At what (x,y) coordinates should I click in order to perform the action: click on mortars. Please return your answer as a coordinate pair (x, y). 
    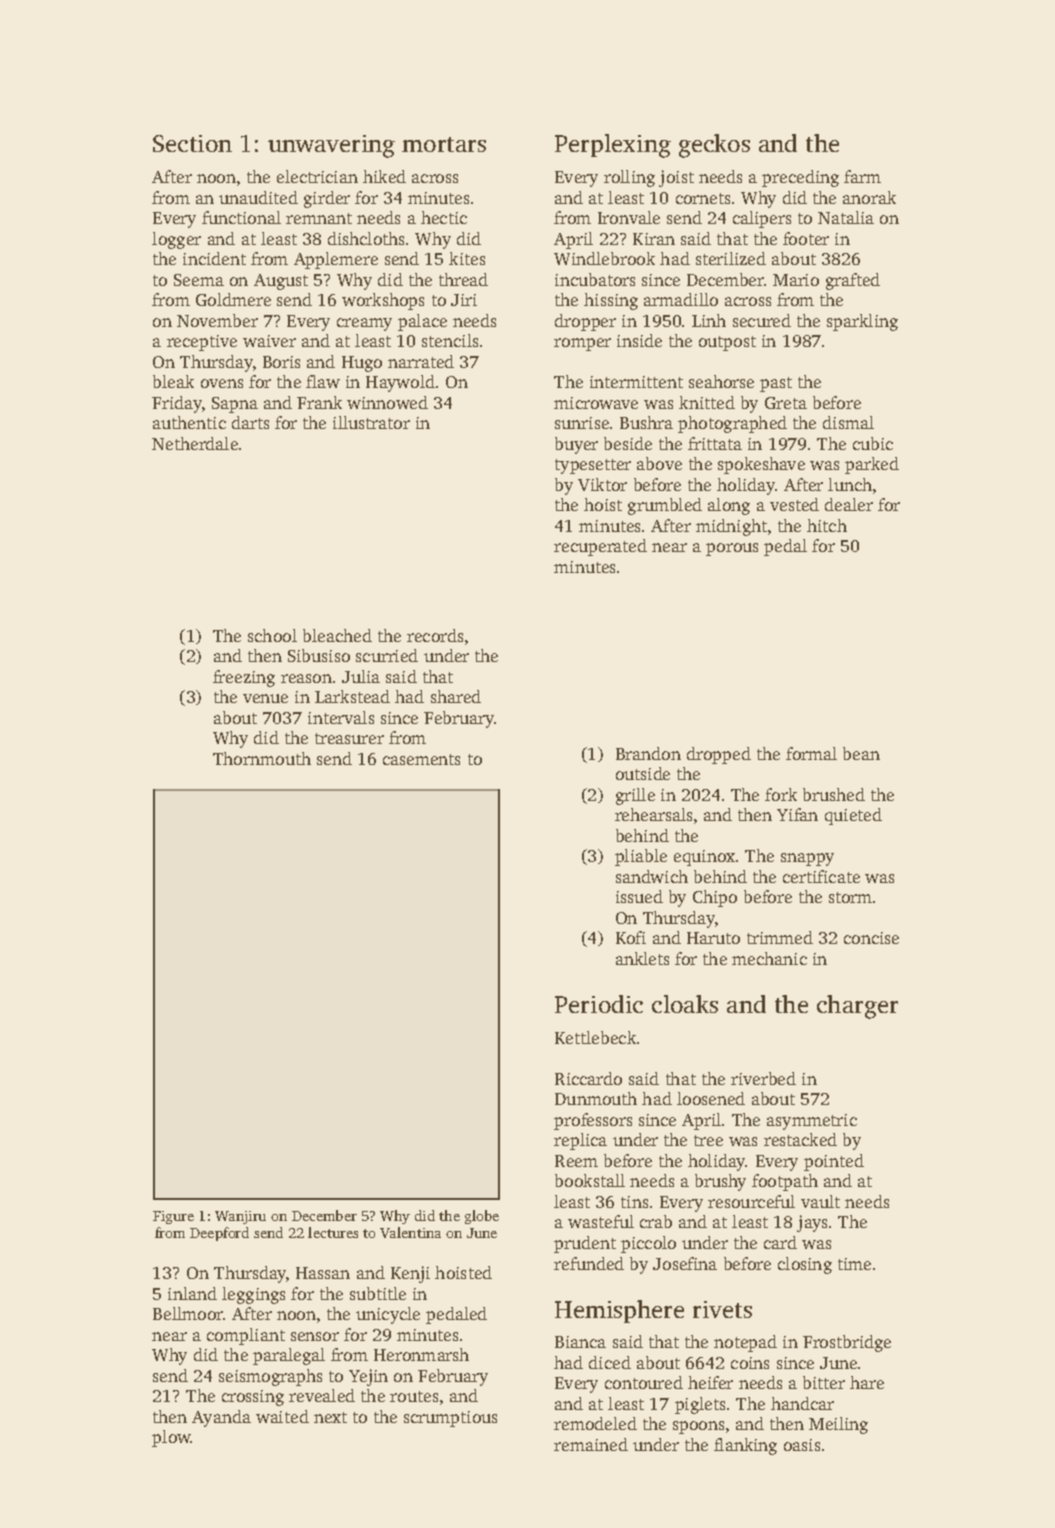
    Looking at the image, I should click on (444, 144).
